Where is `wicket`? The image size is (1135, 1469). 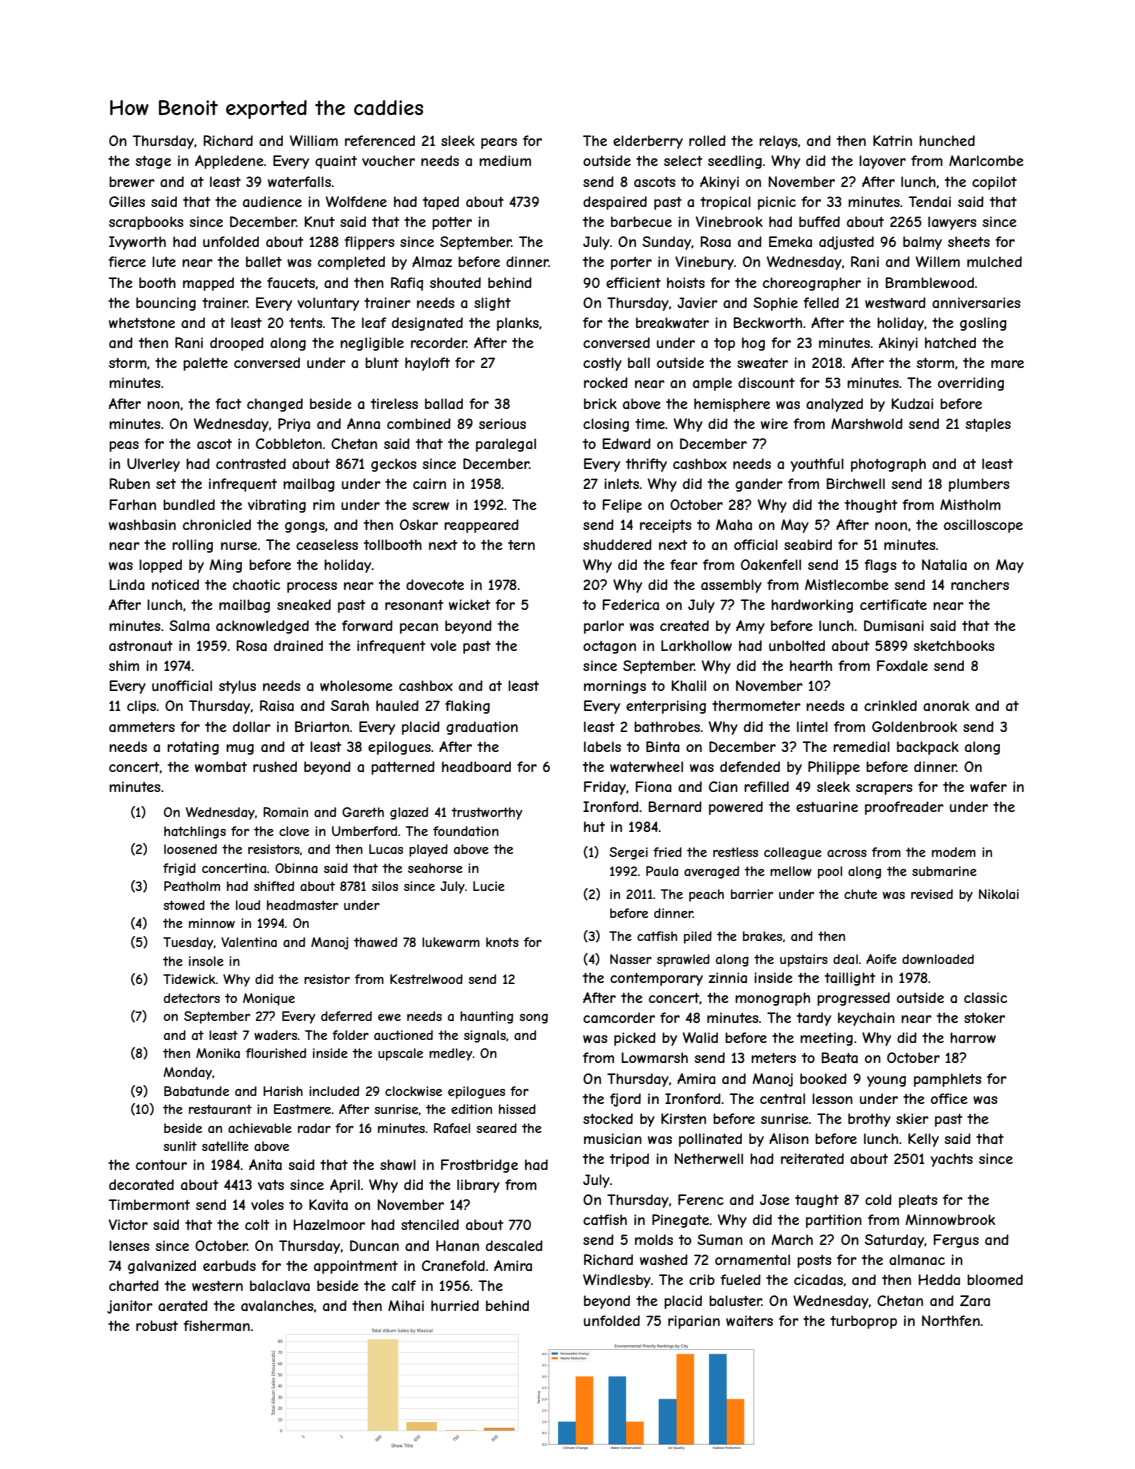
wicket is located at coordinates (469, 604).
